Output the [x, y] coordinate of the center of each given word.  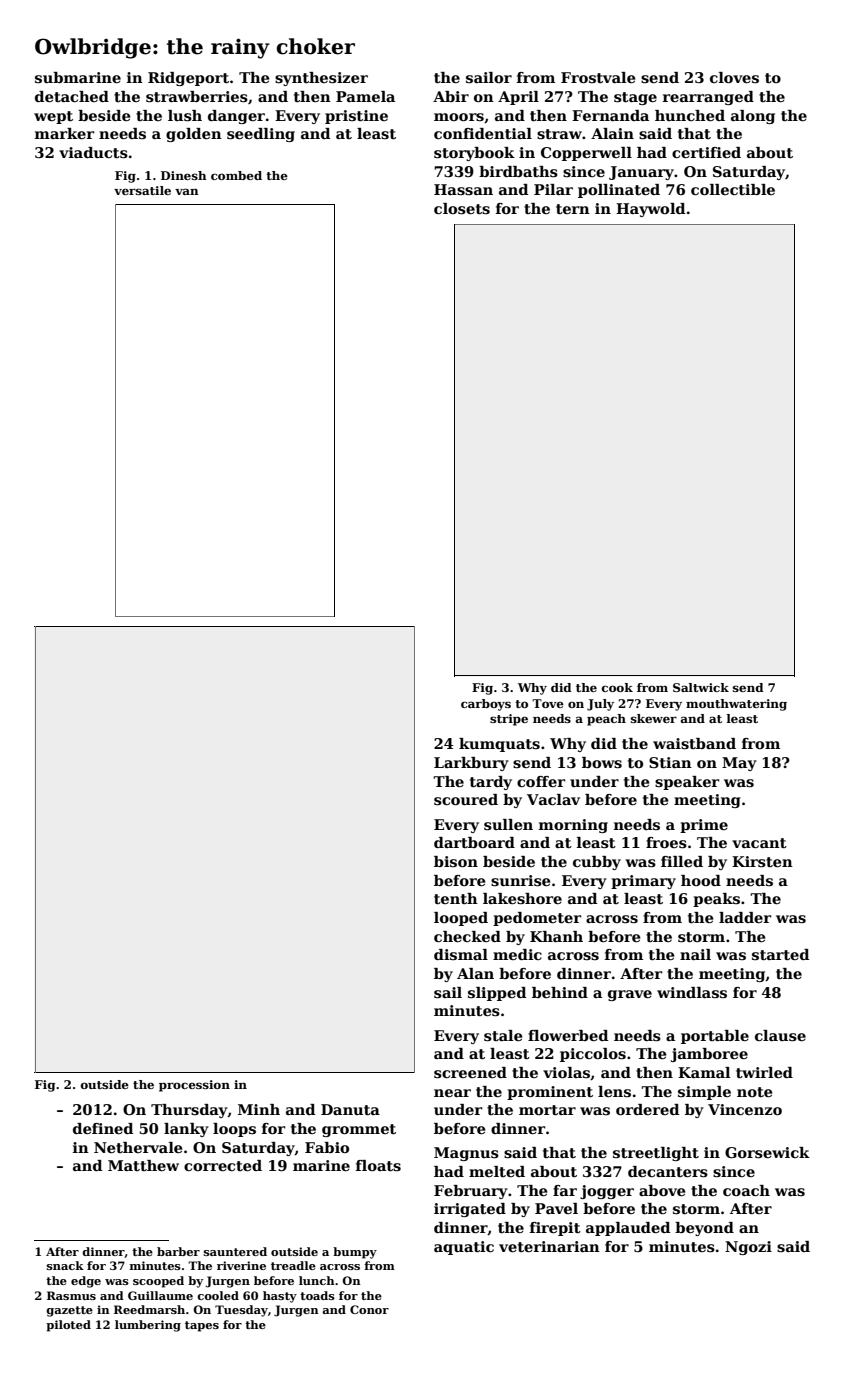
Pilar [553, 189]
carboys [486, 705]
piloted [68, 1326]
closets [462, 209]
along [753, 117]
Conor [369, 1309]
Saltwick [701, 687]
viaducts [93, 153]
